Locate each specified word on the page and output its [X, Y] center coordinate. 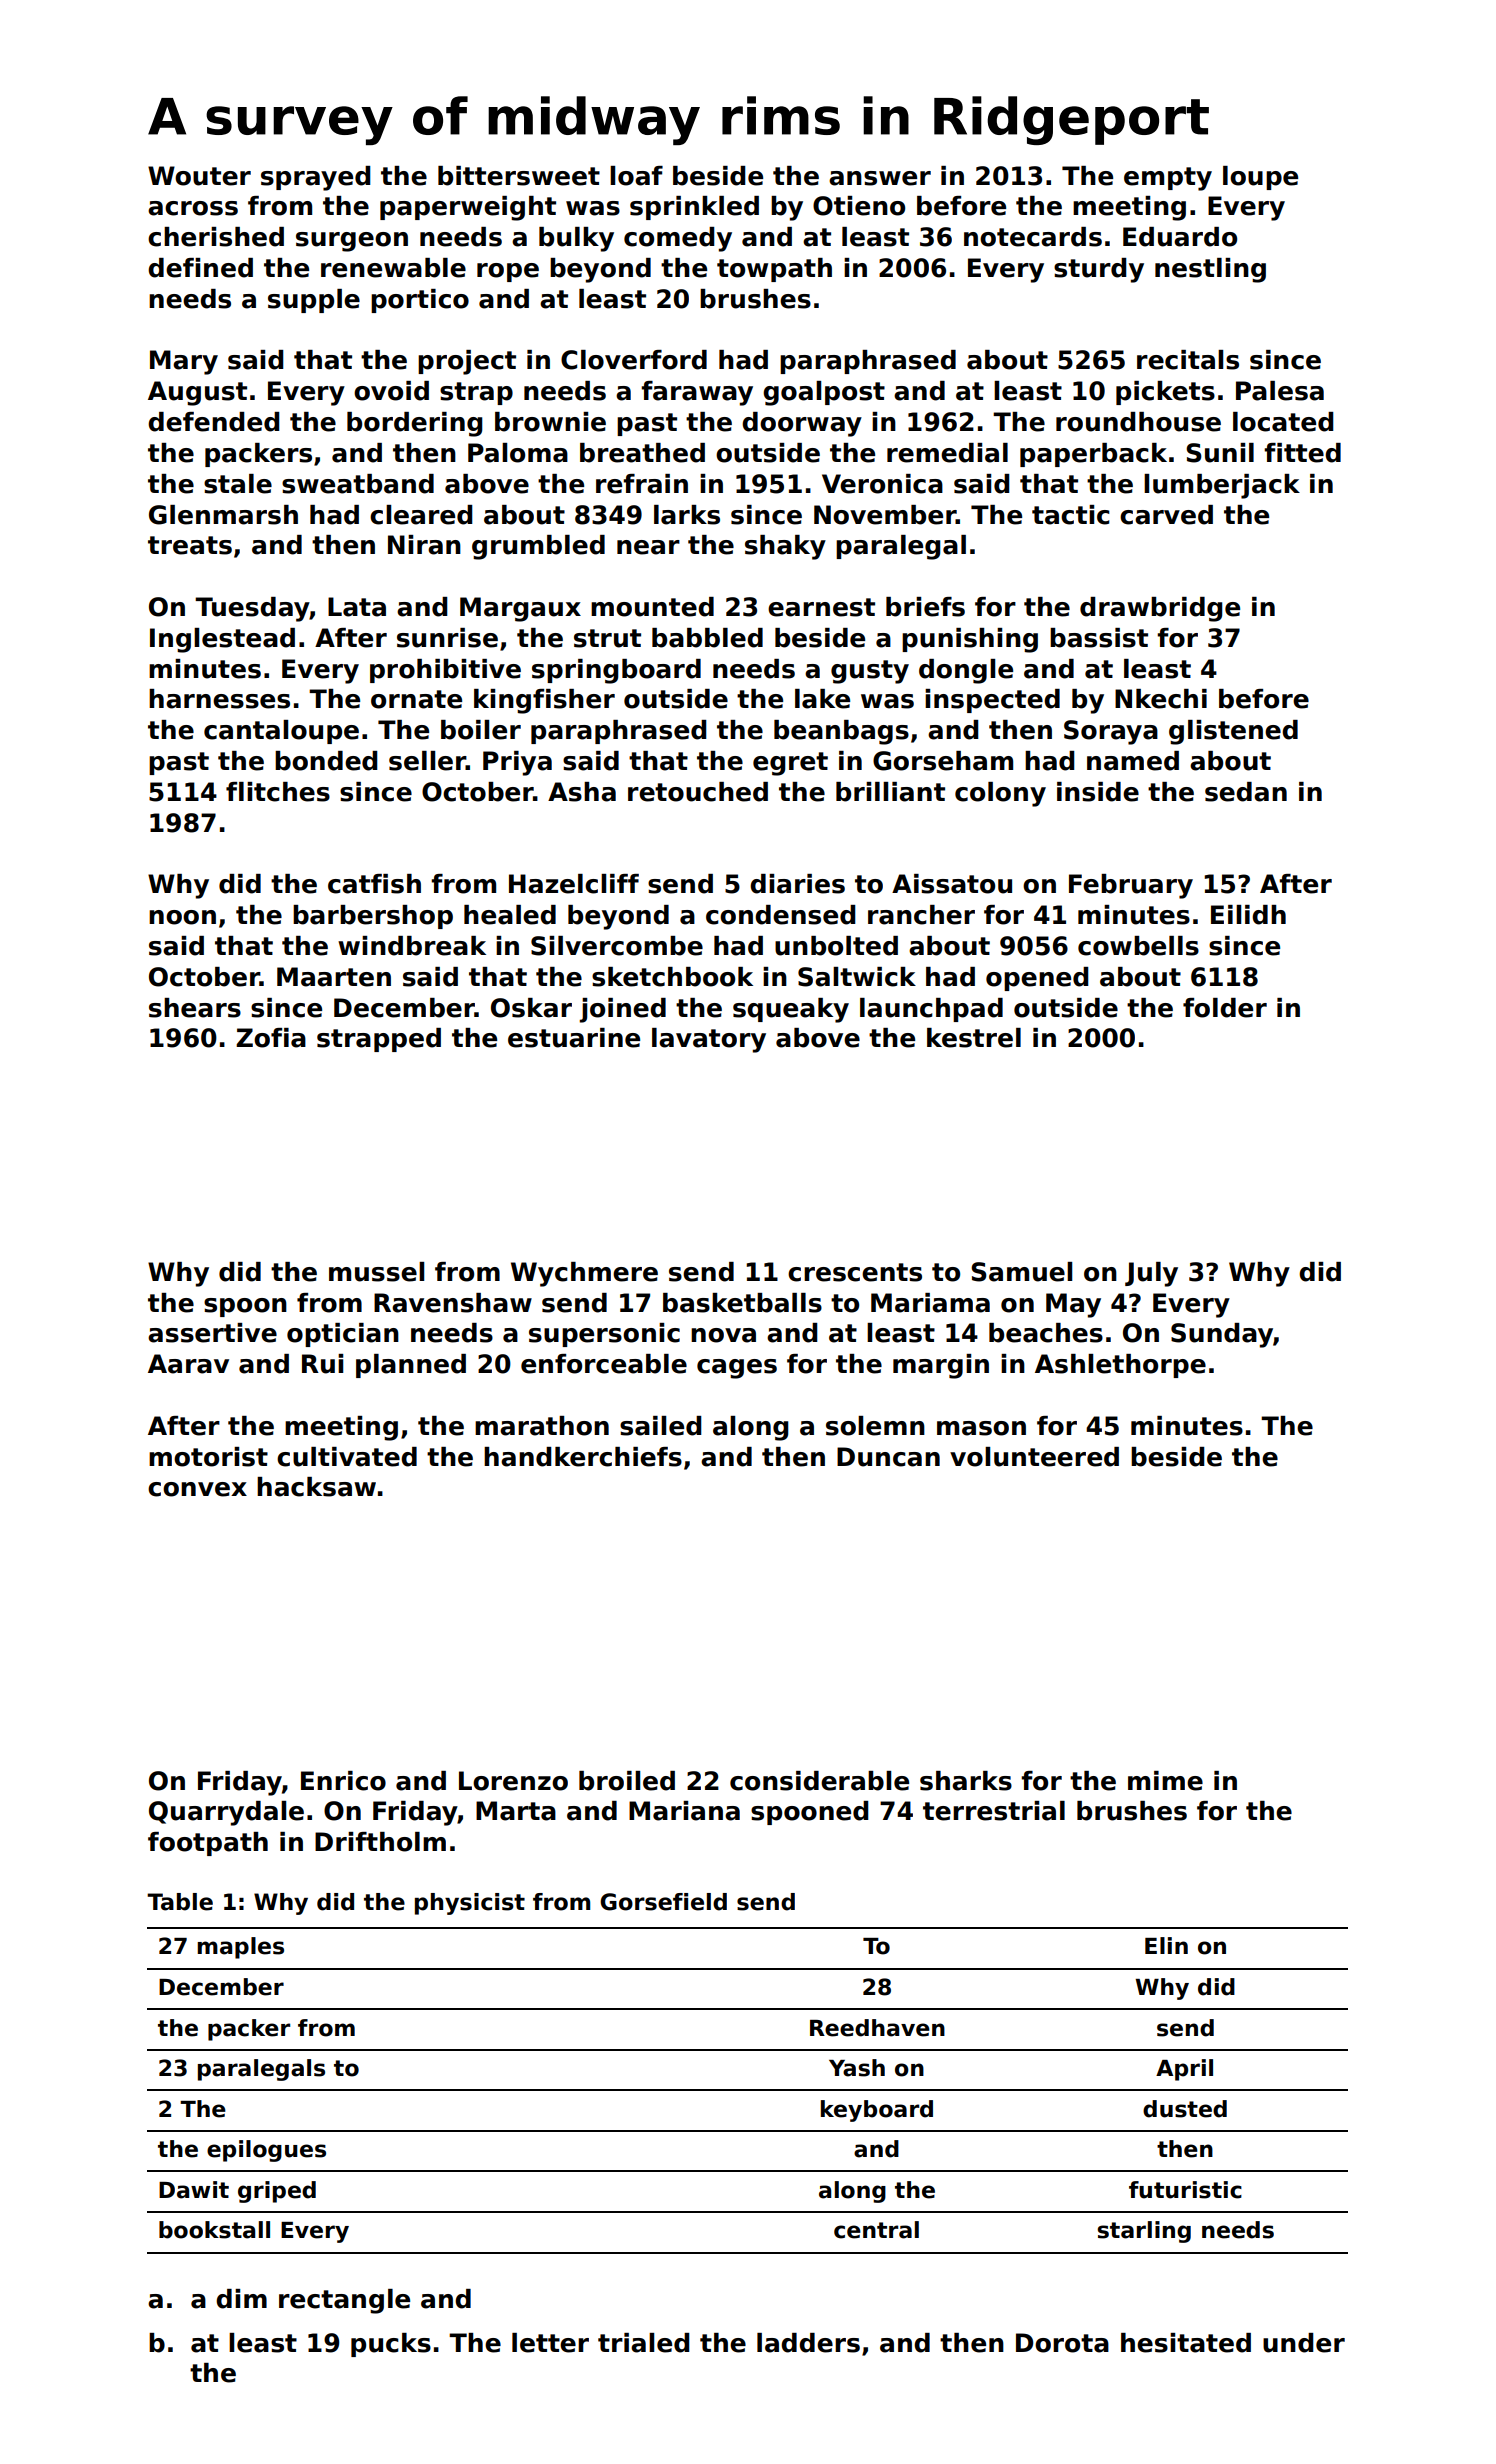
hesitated [1186, 2343]
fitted [1302, 453]
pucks [391, 2345]
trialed [644, 2343]
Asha [582, 792]
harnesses [219, 699]
